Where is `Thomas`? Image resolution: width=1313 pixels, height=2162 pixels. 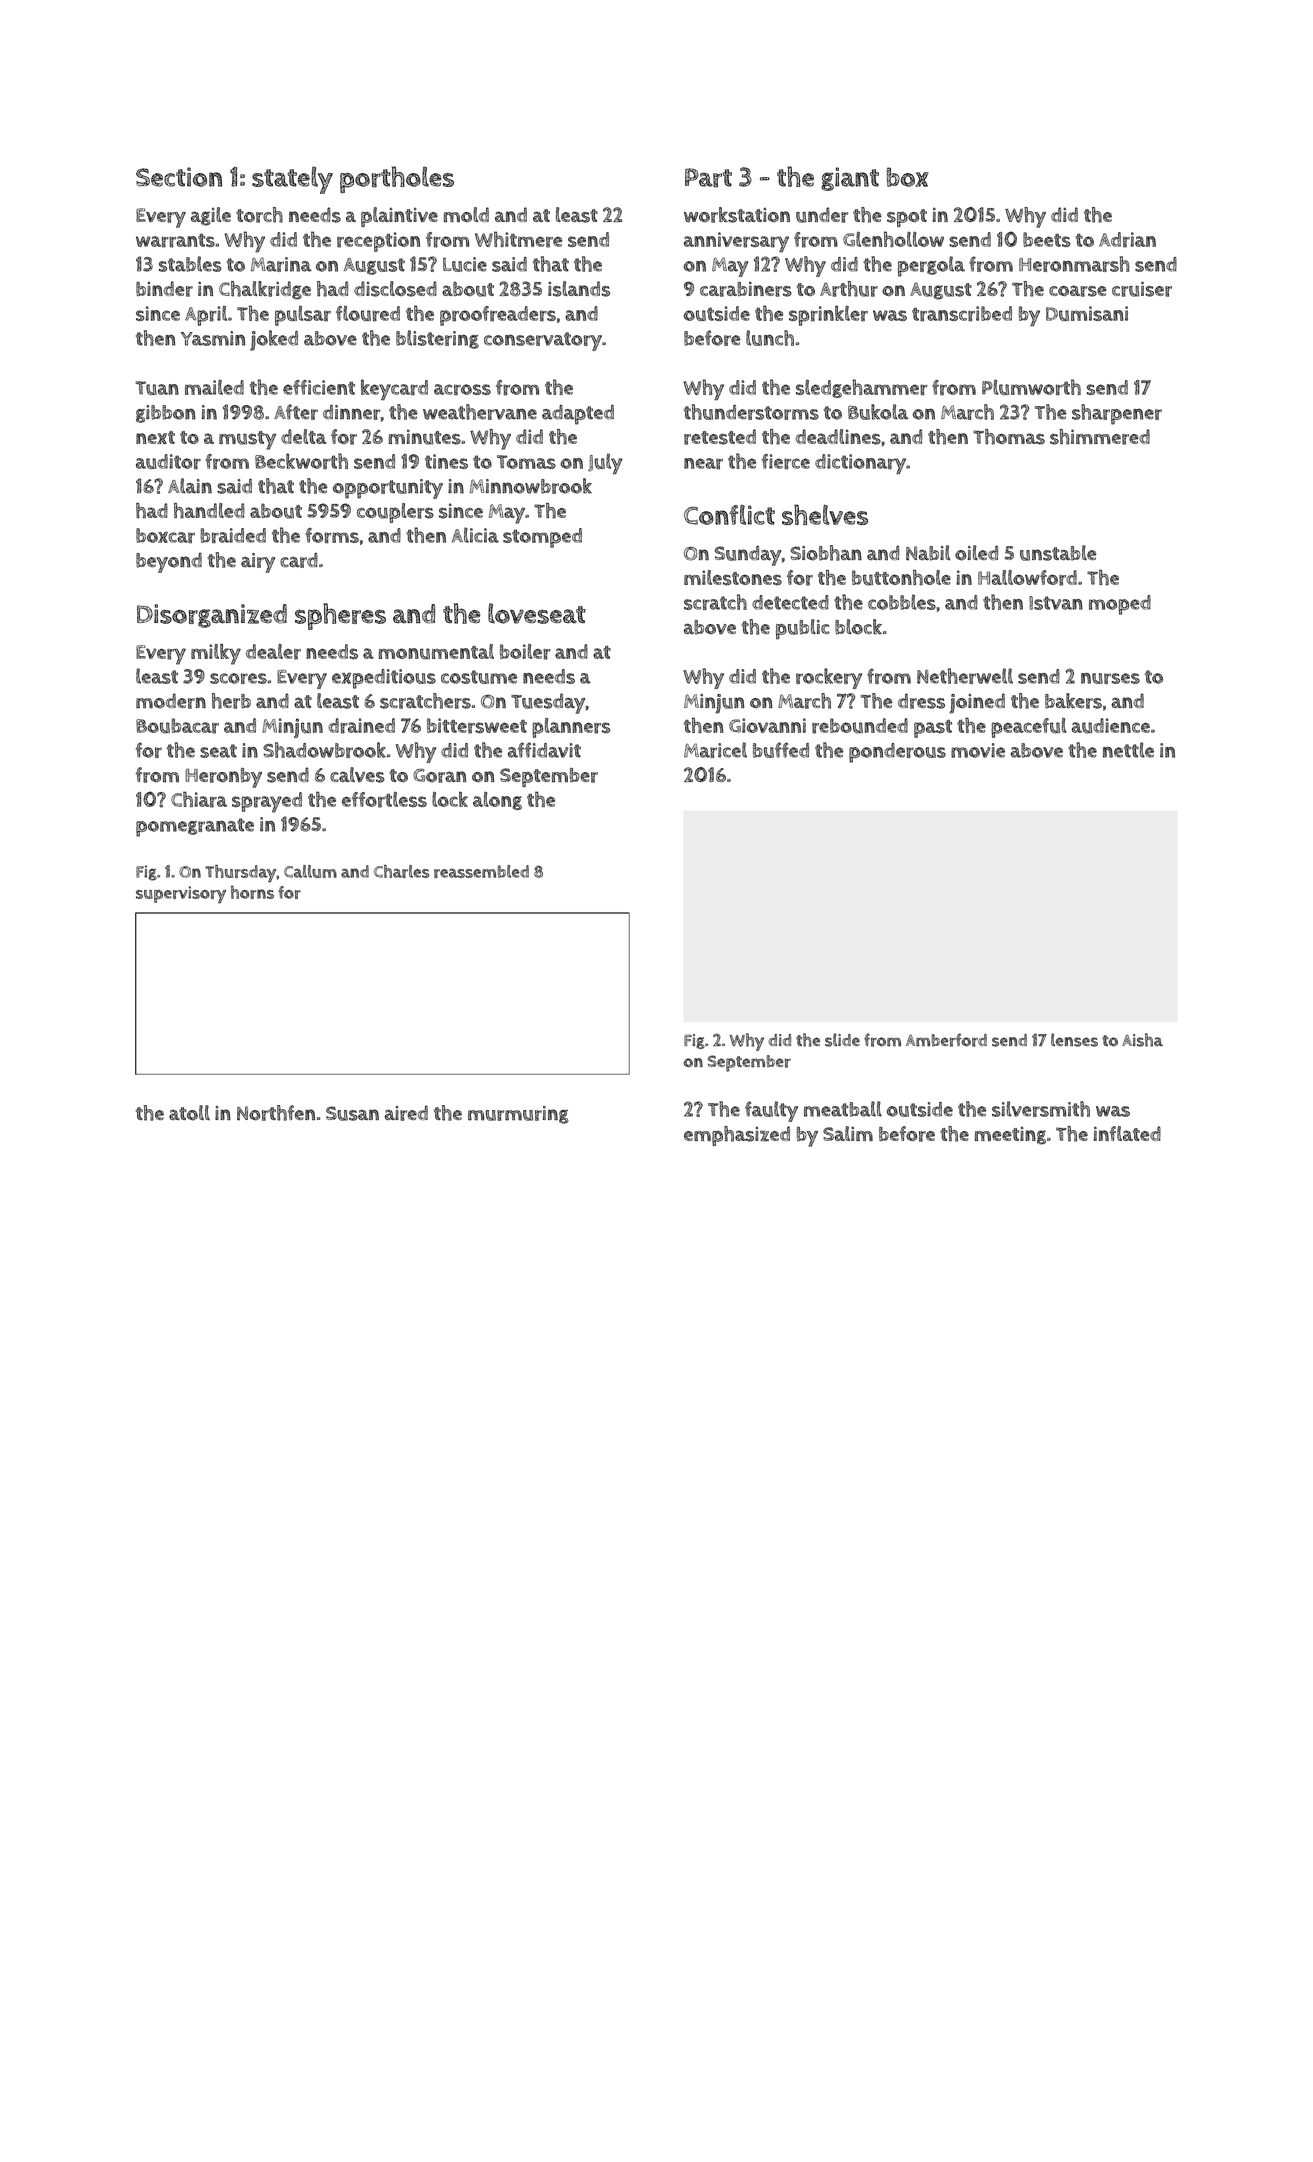
Thomas is located at coordinates (1009, 437).
